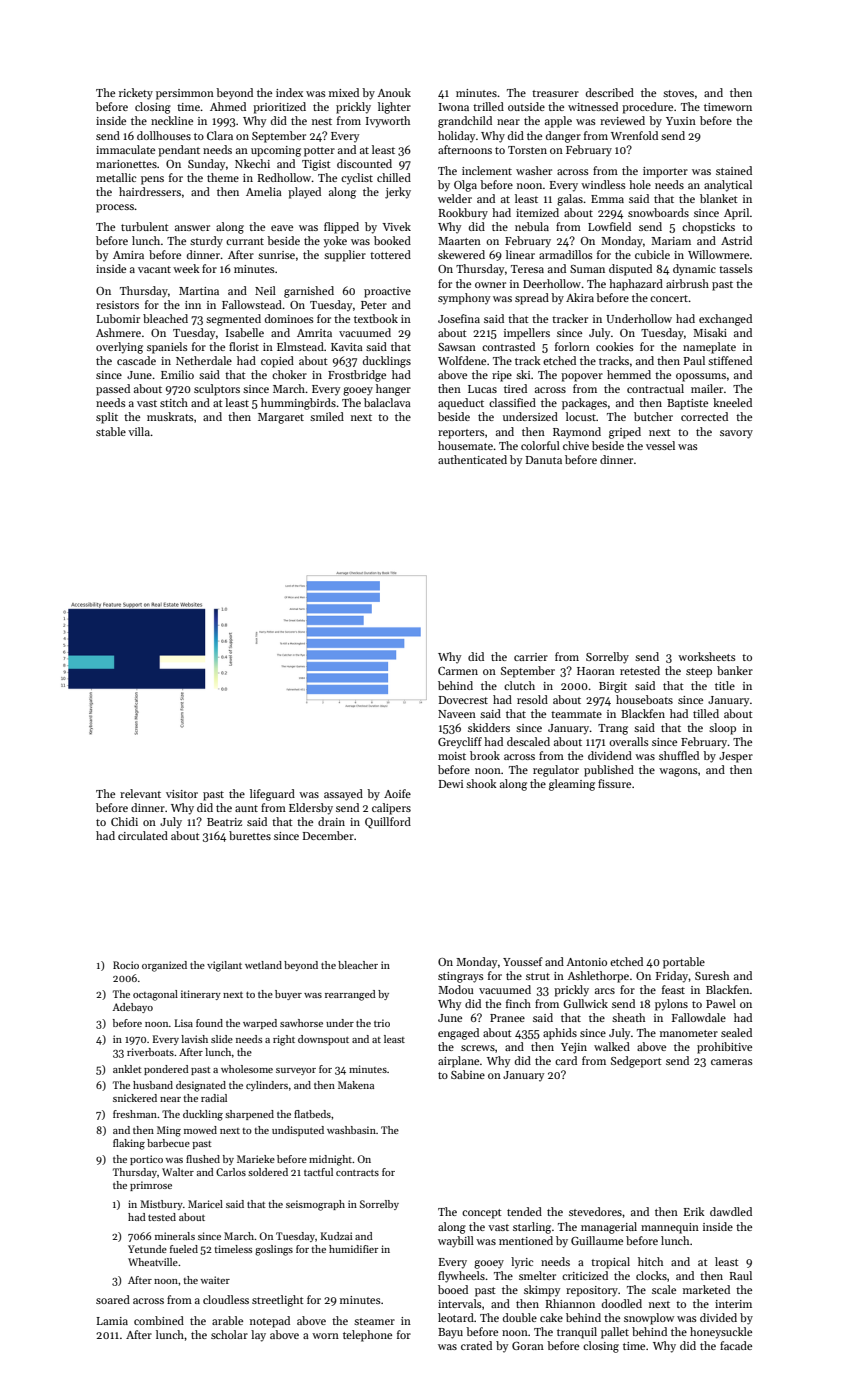 The height and width of the document is (1400, 849). What do you see at coordinates (482, 1214) in the document?
I see `concept` at bounding box center [482, 1214].
